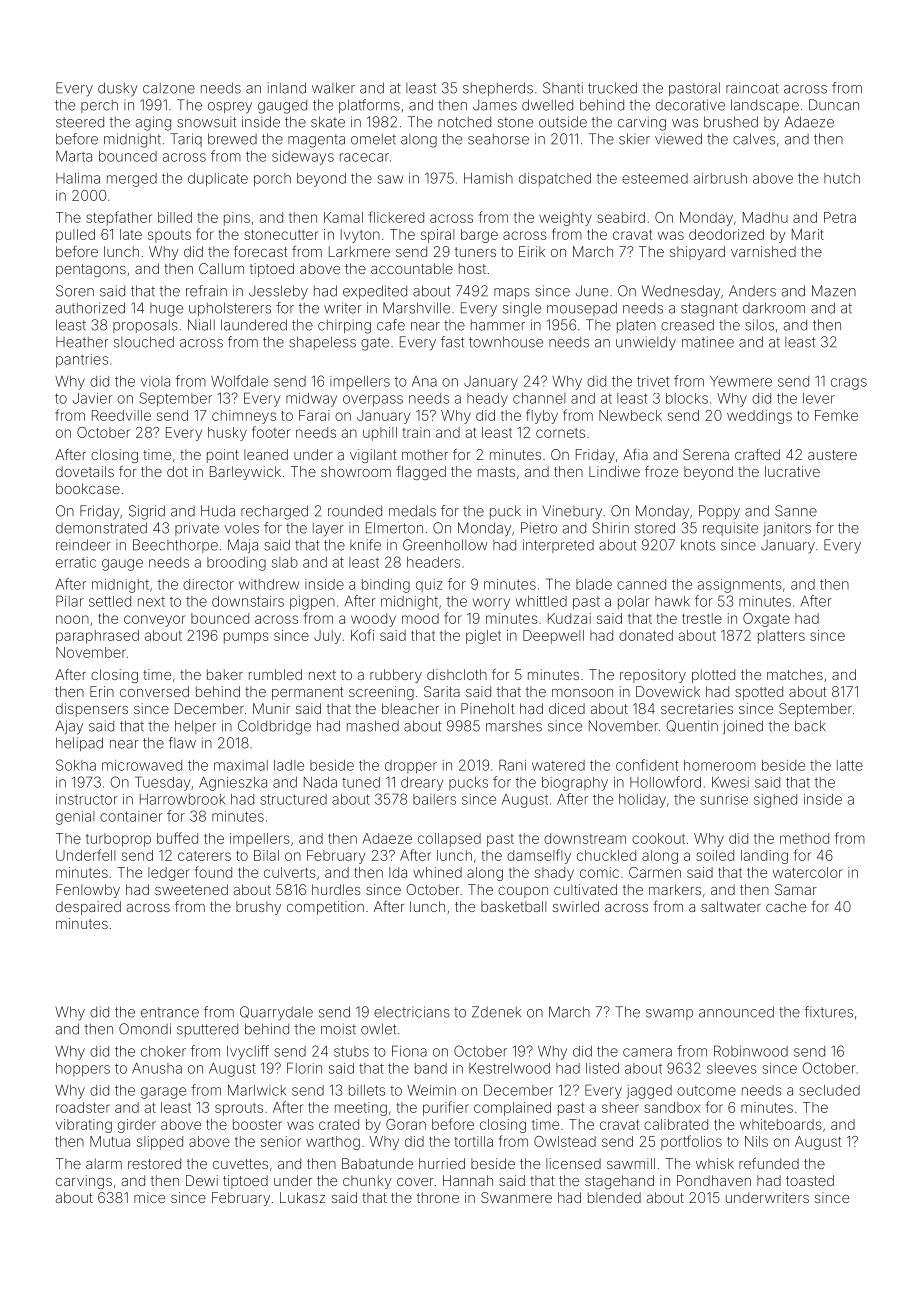 Image resolution: width=924 pixels, height=1314 pixels. What do you see at coordinates (365, 545) in the screenshot?
I see `knife` at bounding box center [365, 545].
